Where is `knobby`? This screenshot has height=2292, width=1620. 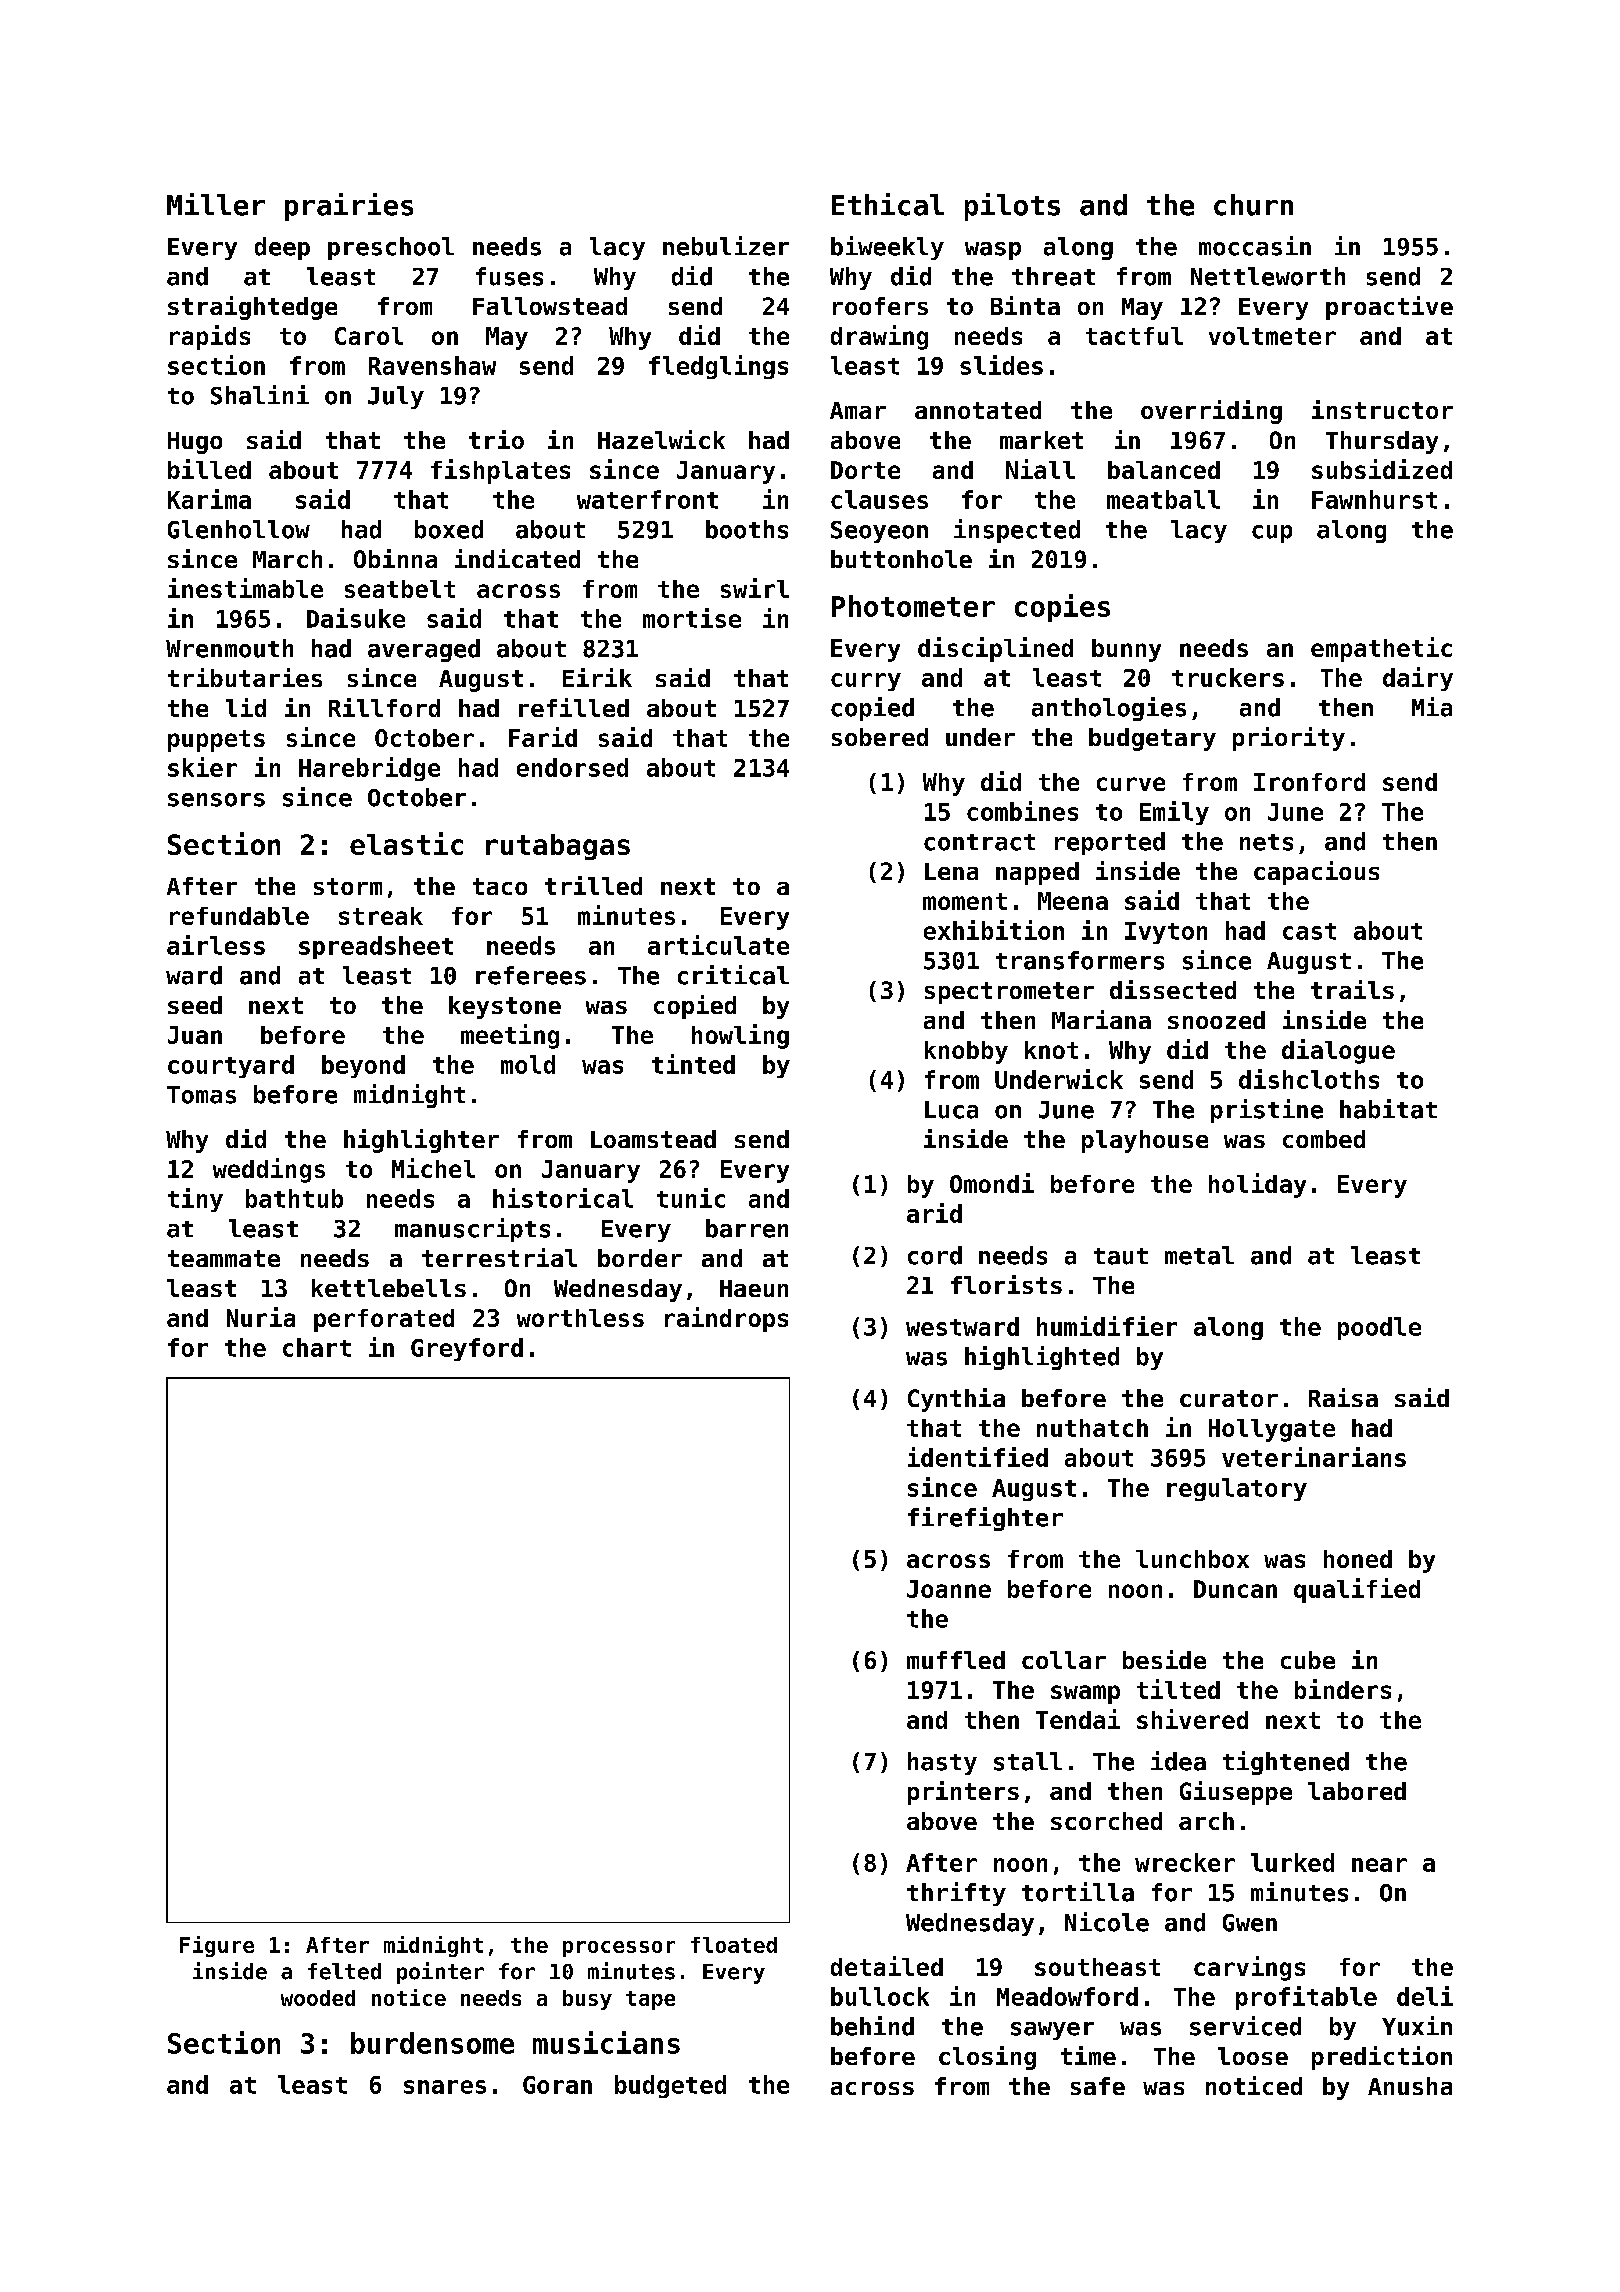 knobby is located at coordinates (966, 1052).
